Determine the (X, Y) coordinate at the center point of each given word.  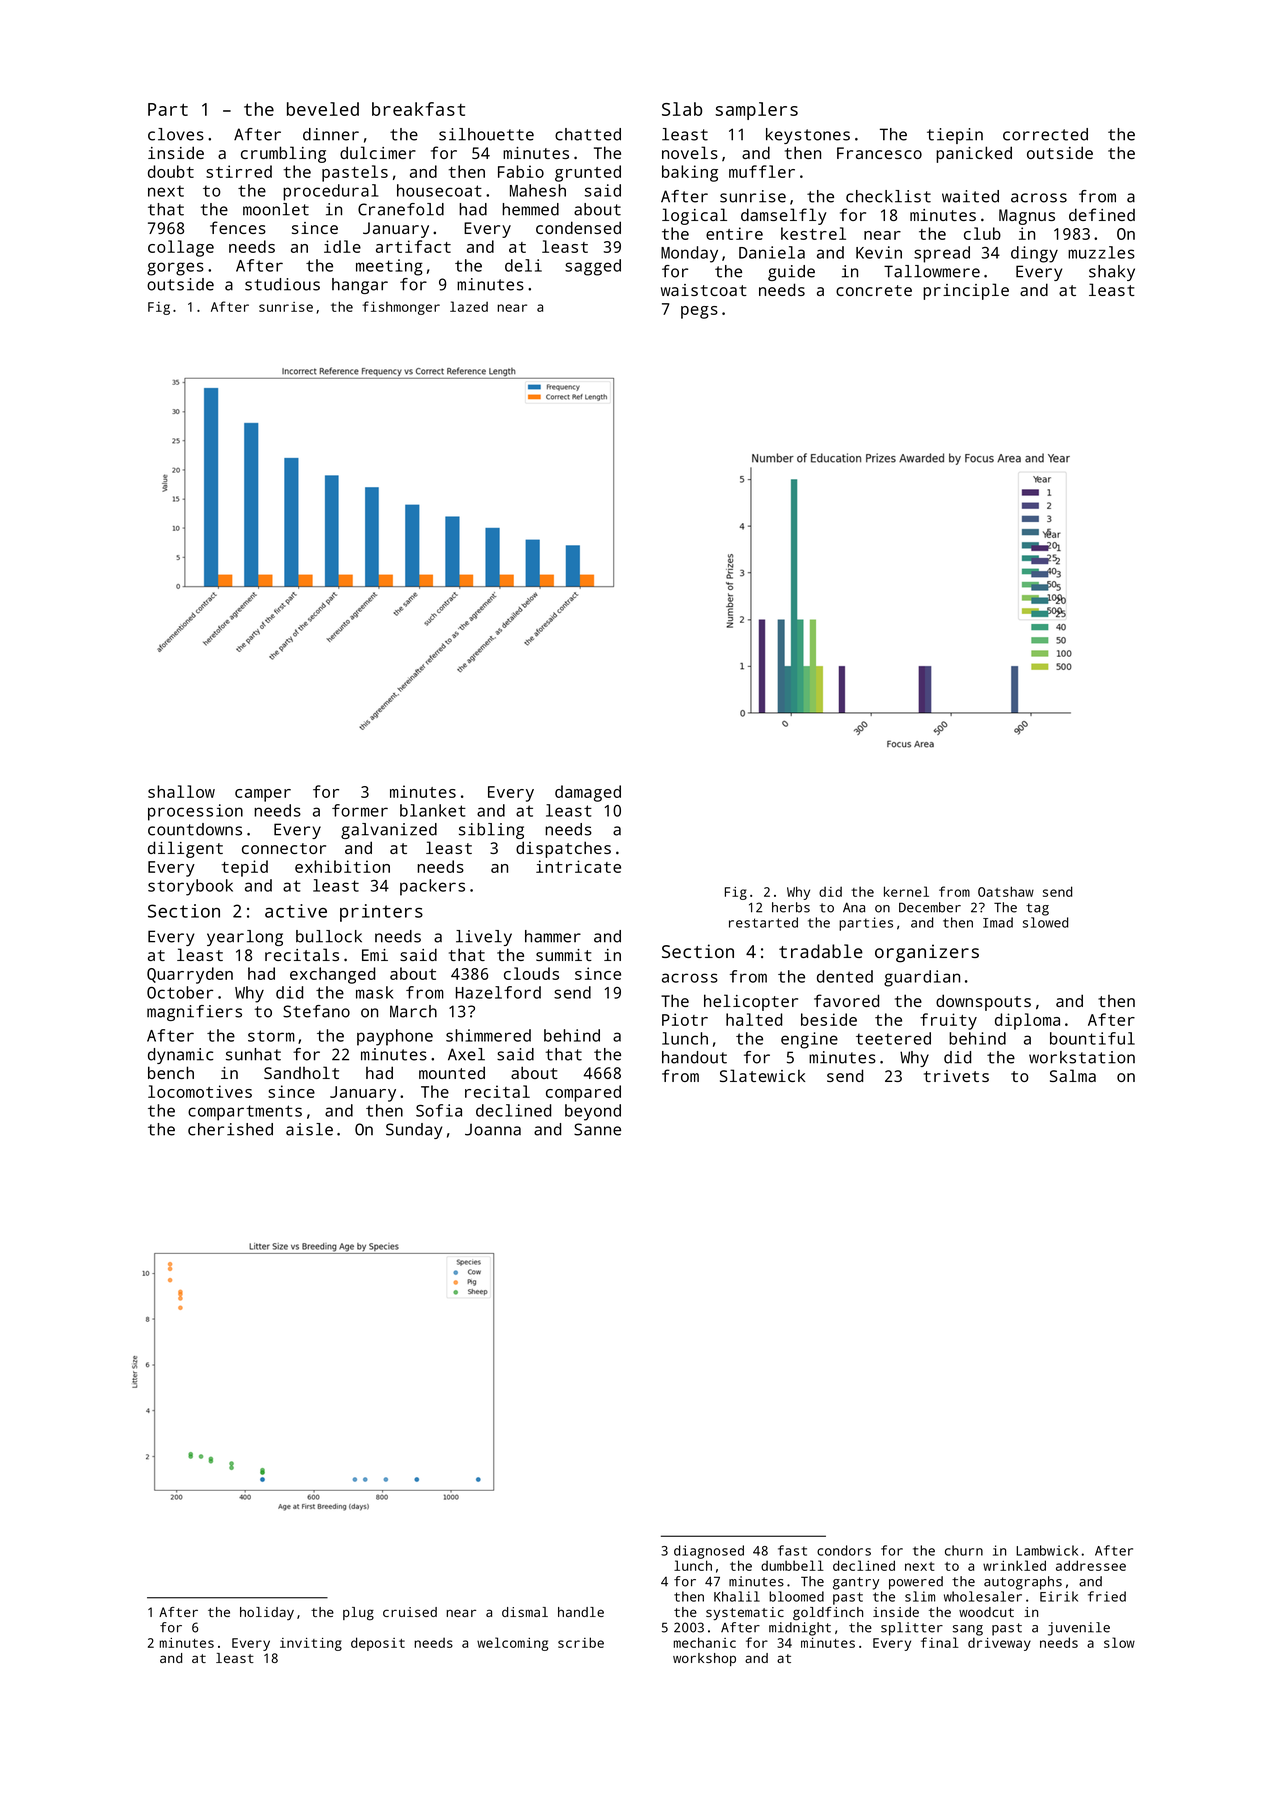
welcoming (512, 1644)
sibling (491, 831)
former (360, 810)
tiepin (955, 136)
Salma (1073, 1075)
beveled (323, 109)
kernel (906, 891)
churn (964, 1550)
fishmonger (401, 308)
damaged (588, 793)
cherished (230, 1129)
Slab (682, 109)
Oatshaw (1006, 891)
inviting (311, 1644)
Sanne (597, 1129)
